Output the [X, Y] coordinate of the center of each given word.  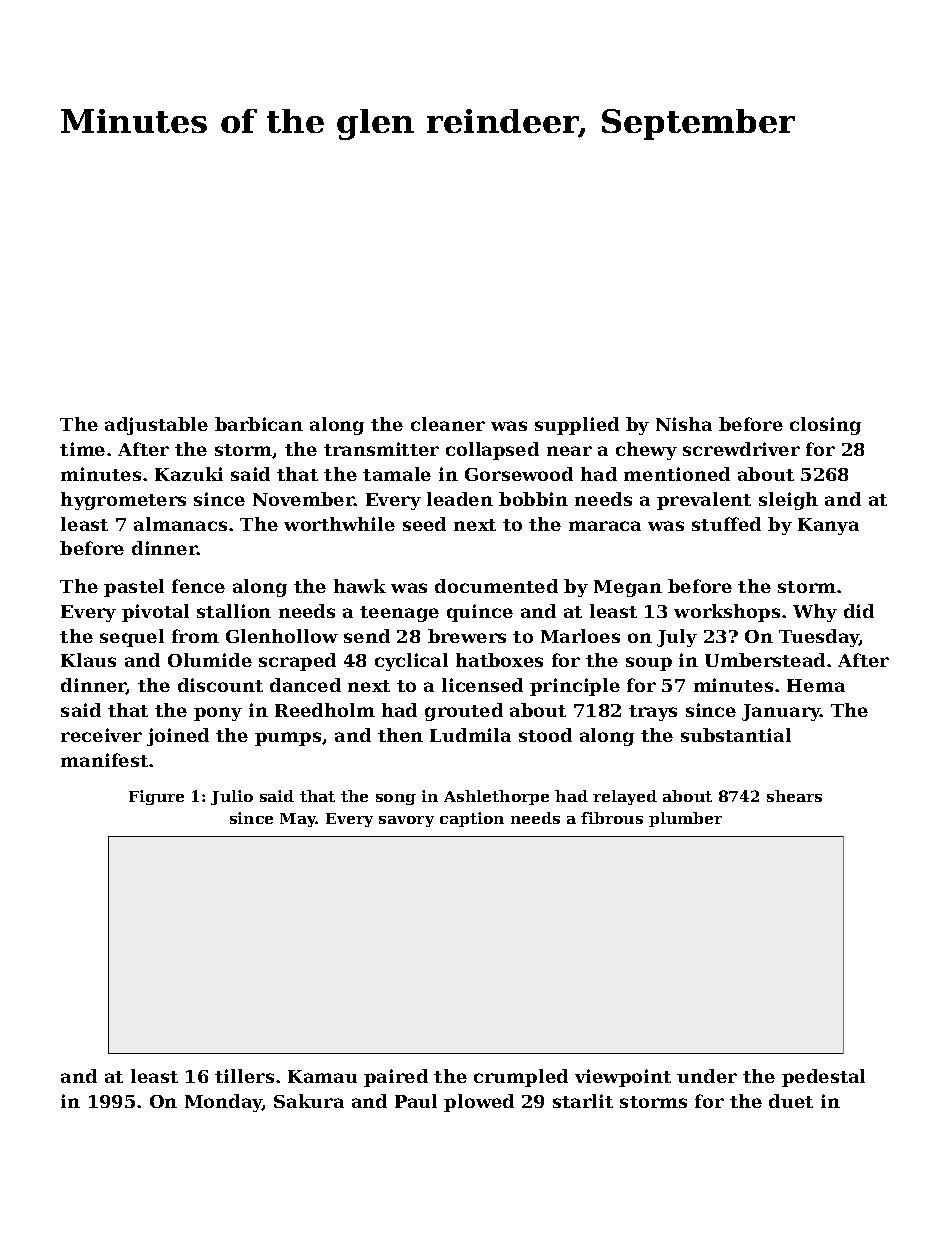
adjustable [156, 426]
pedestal [823, 1078]
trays [653, 713]
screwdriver [741, 449]
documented [496, 586]
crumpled [521, 1078]
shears [794, 796]
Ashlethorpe [496, 797]
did [859, 611]
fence [198, 586]
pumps [288, 739]
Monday [224, 1103]
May [298, 820]
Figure [156, 797]
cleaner [448, 424]
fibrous [612, 818]
